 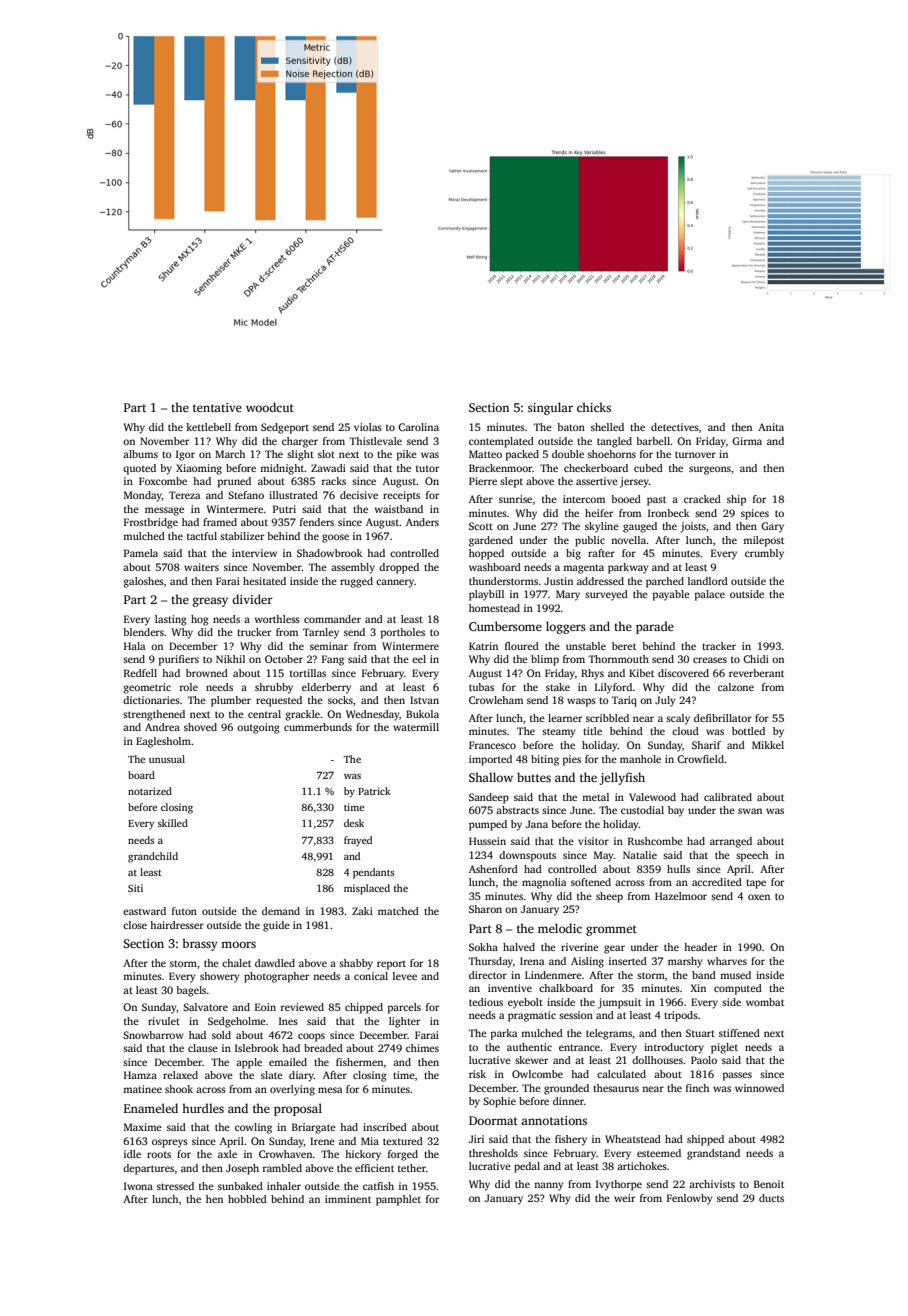 What do you see at coordinates (139, 469) in the screenshot?
I see `quoted` at bounding box center [139, 469].
